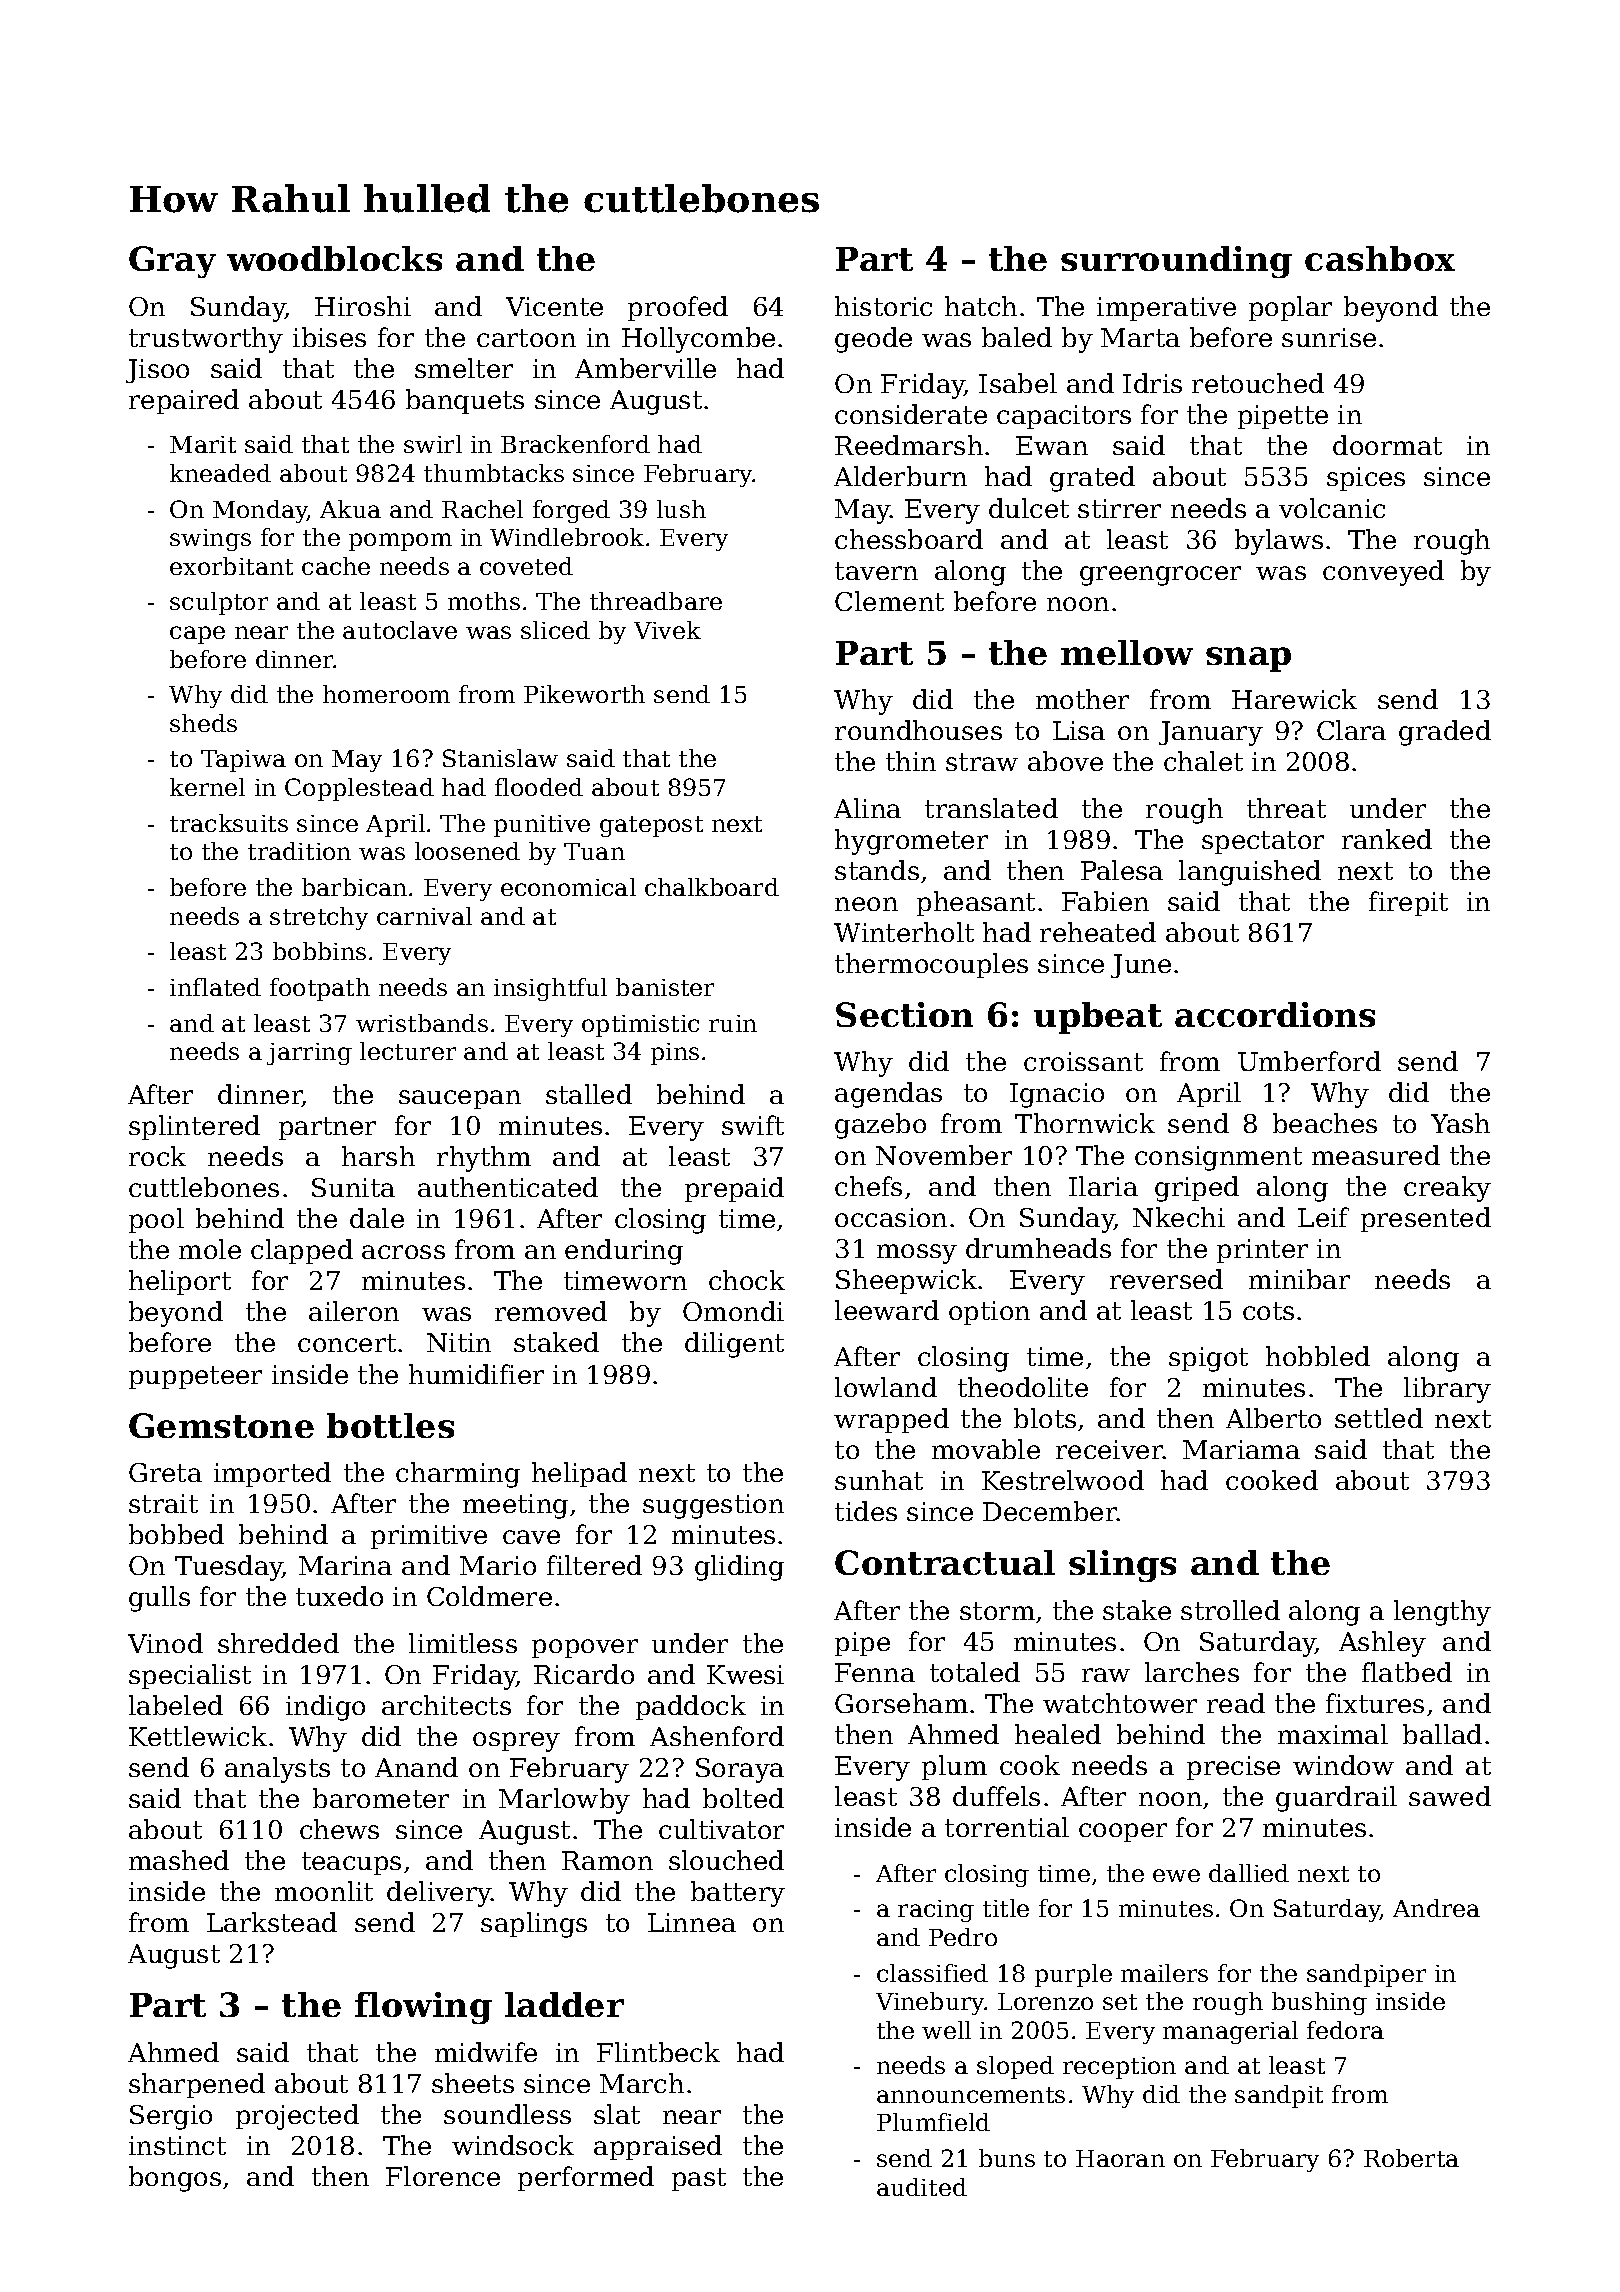  What do you see at coordinates (1250, 873) in the screenshot?
I see `languished` at bounding box center [1250, 873].
